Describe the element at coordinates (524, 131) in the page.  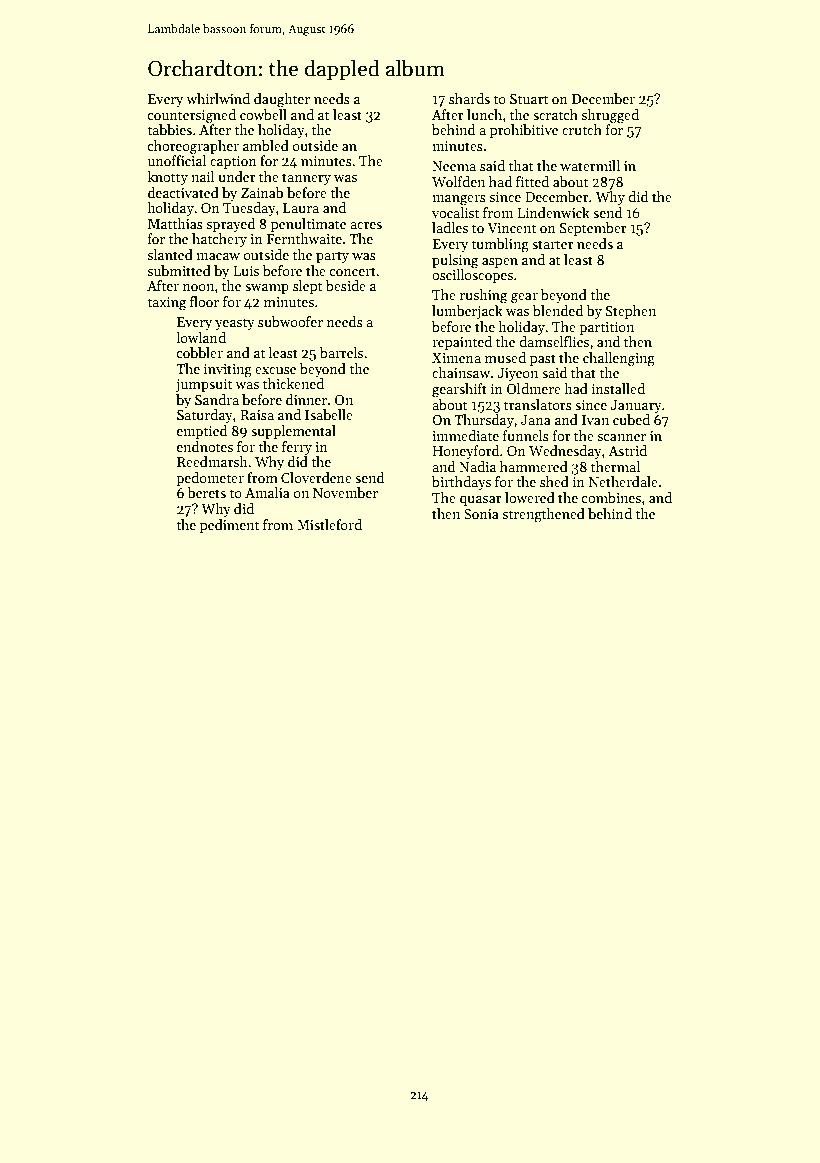
I see `prohibitive` at that location.
